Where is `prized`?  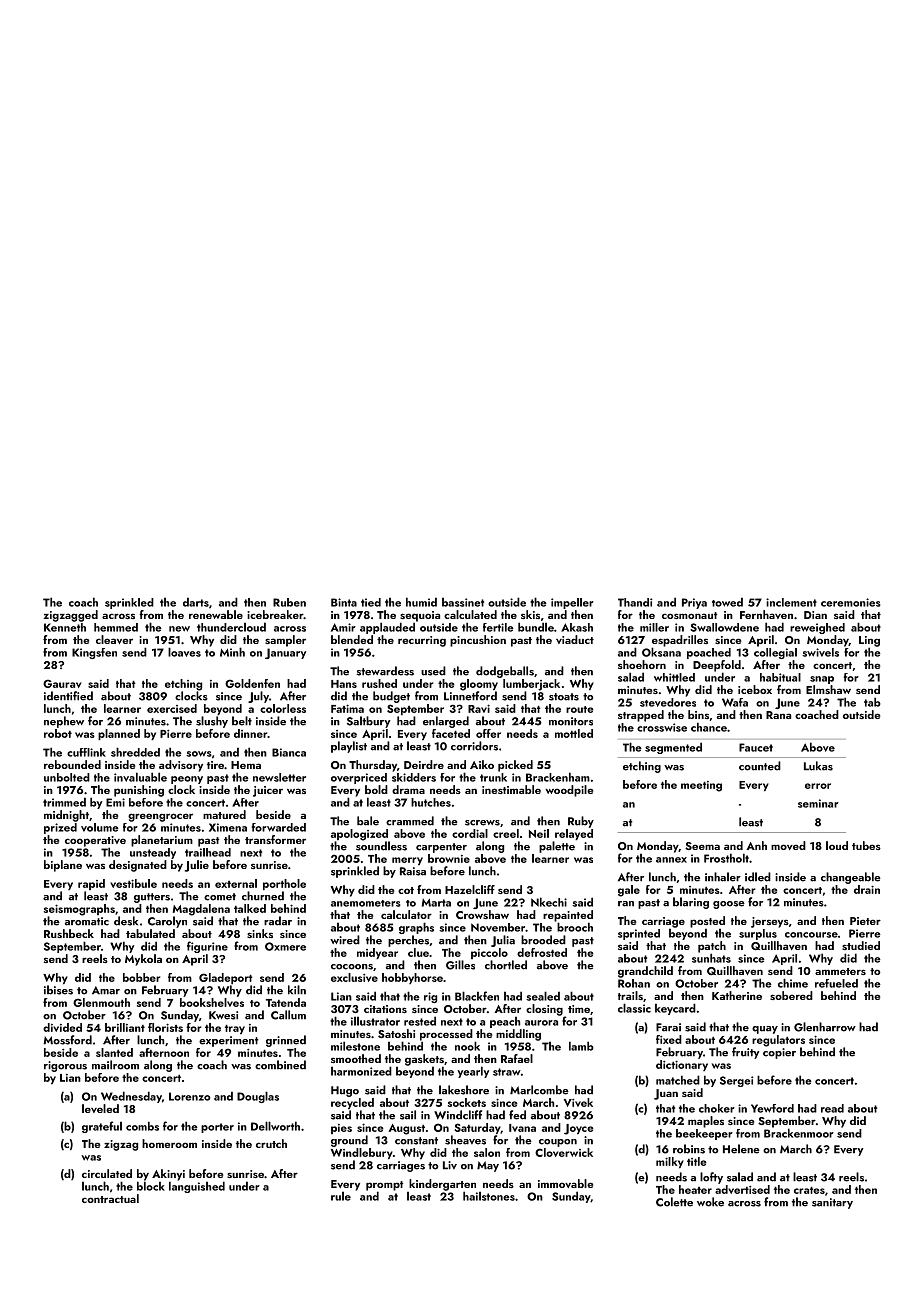 prized is located at coordinates (60, 828).
